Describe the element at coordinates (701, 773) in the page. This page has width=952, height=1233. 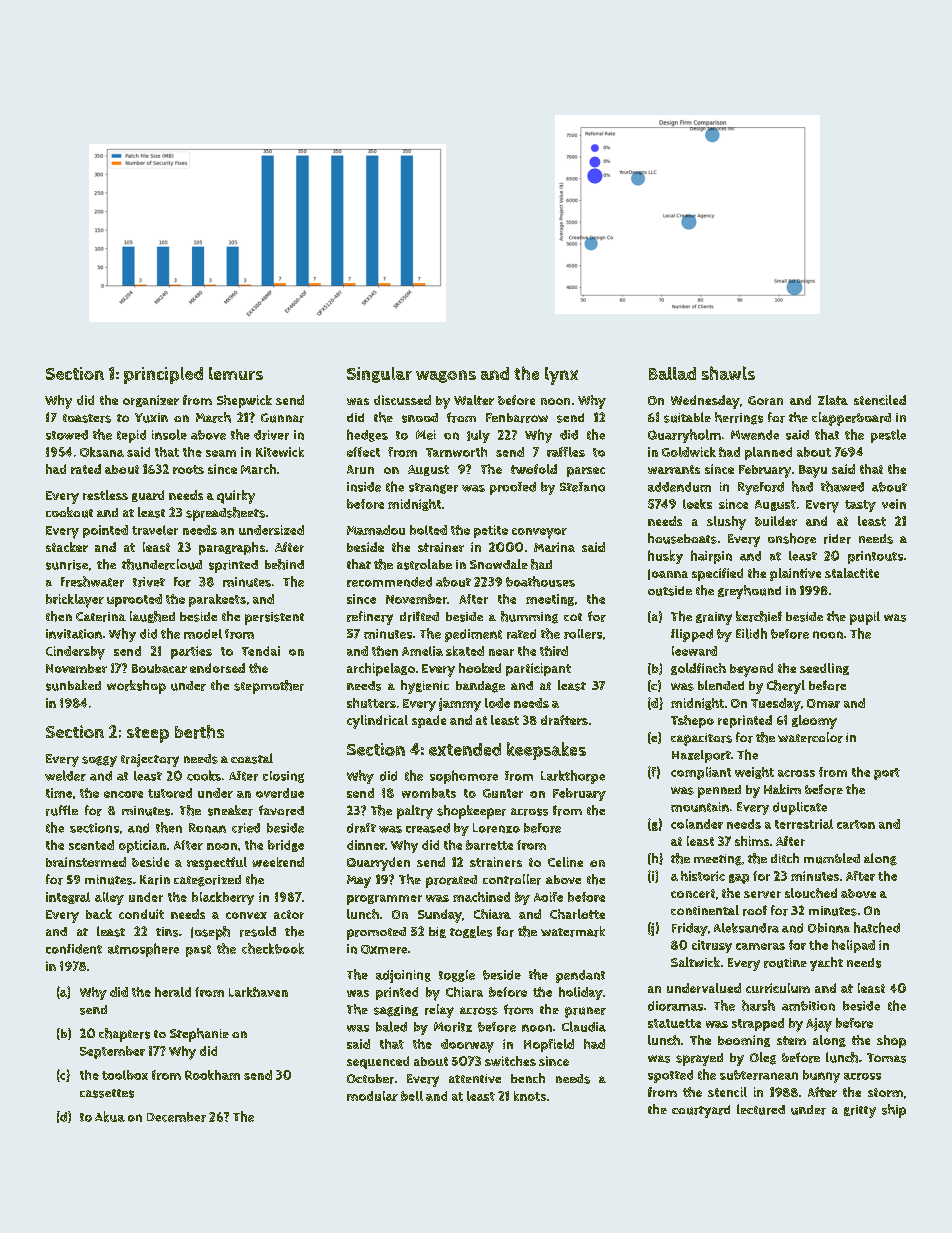
I see `compliant` at that location.
